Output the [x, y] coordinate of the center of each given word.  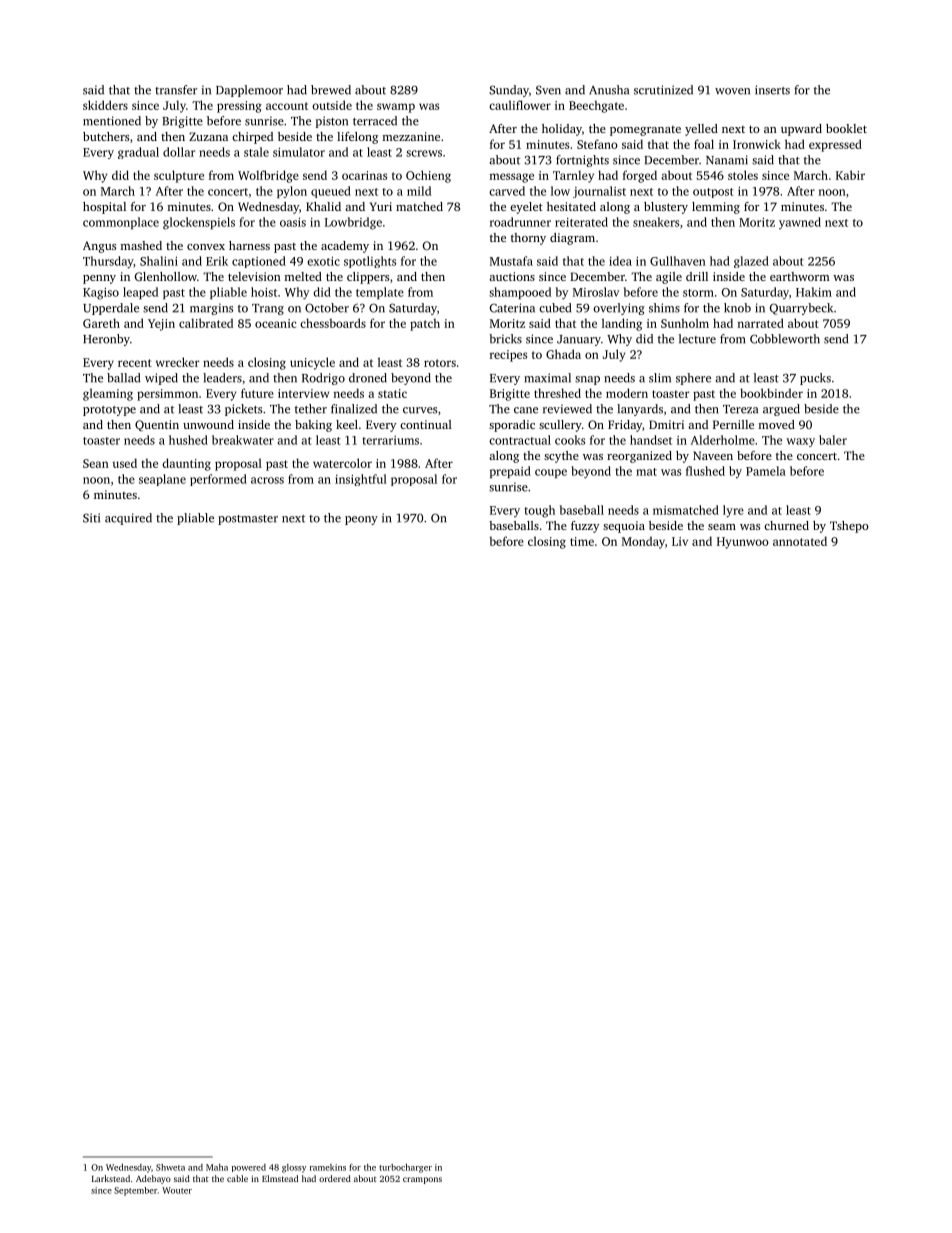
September [135, 1191]
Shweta [170, 1167]
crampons [422, 1180]
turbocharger [405, 1168]
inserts [772, 90]
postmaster [248, 520]
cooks [570, 440]
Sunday [509, 91]
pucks [815, 379]
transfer [176, 90]
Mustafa [511, 261]
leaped [140, 293]
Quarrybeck [801, 309]
